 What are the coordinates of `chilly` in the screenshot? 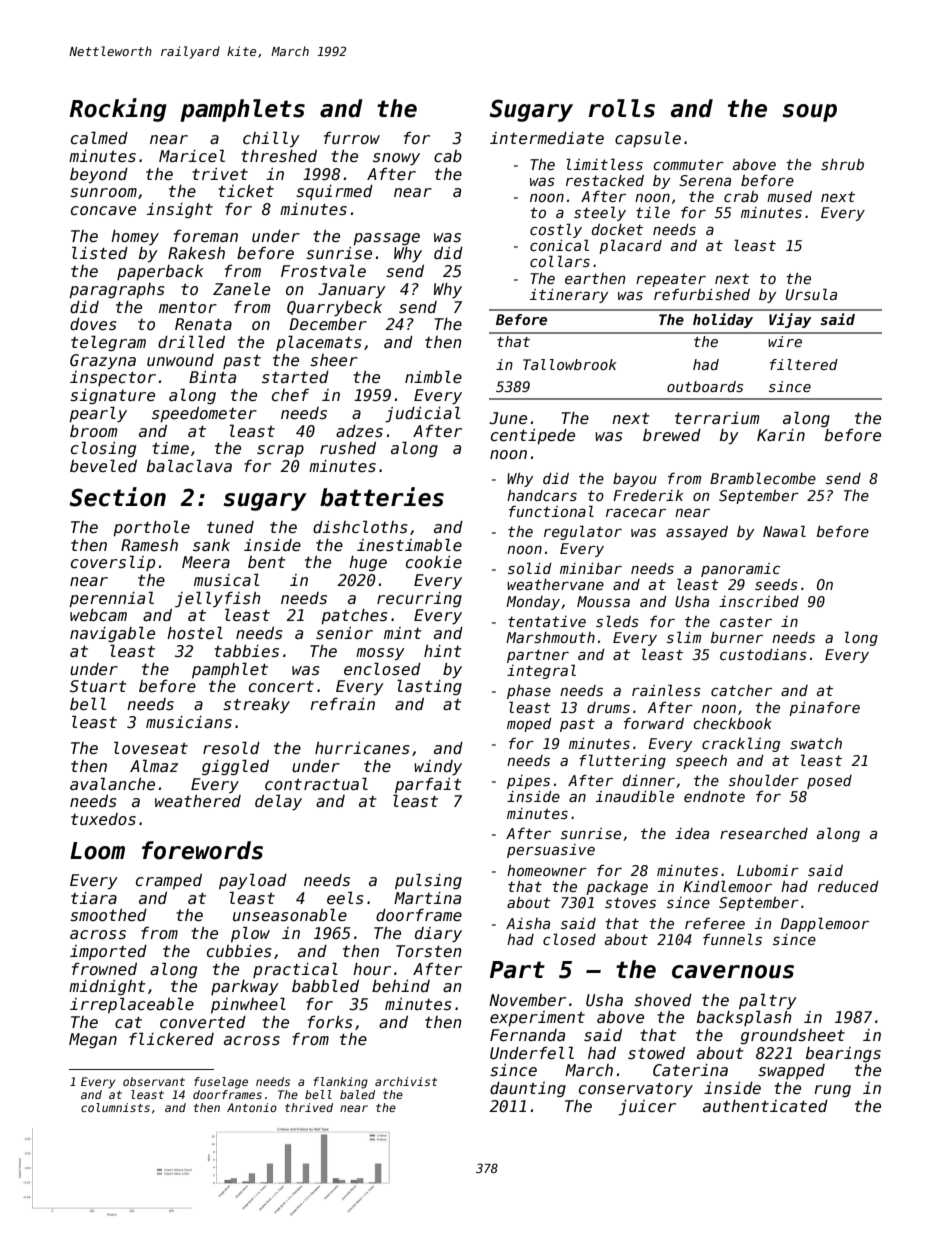 It's located at (271, 139).
